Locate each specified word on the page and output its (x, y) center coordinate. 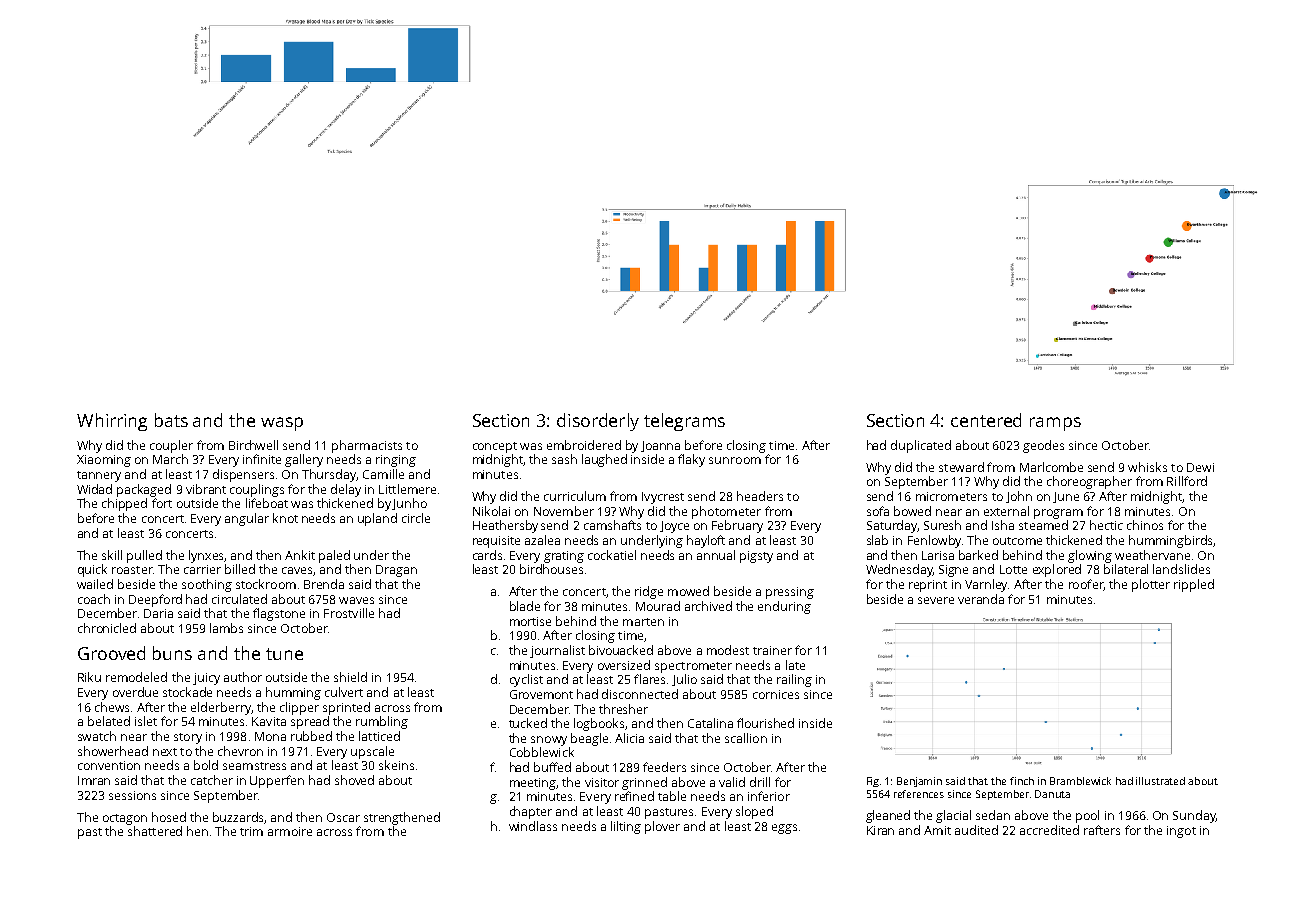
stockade (187, 692)
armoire (290, 831)
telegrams (684, 422)
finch (1022, 781)
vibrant (206, 489)
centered (986, 420)
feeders (664, 767)
